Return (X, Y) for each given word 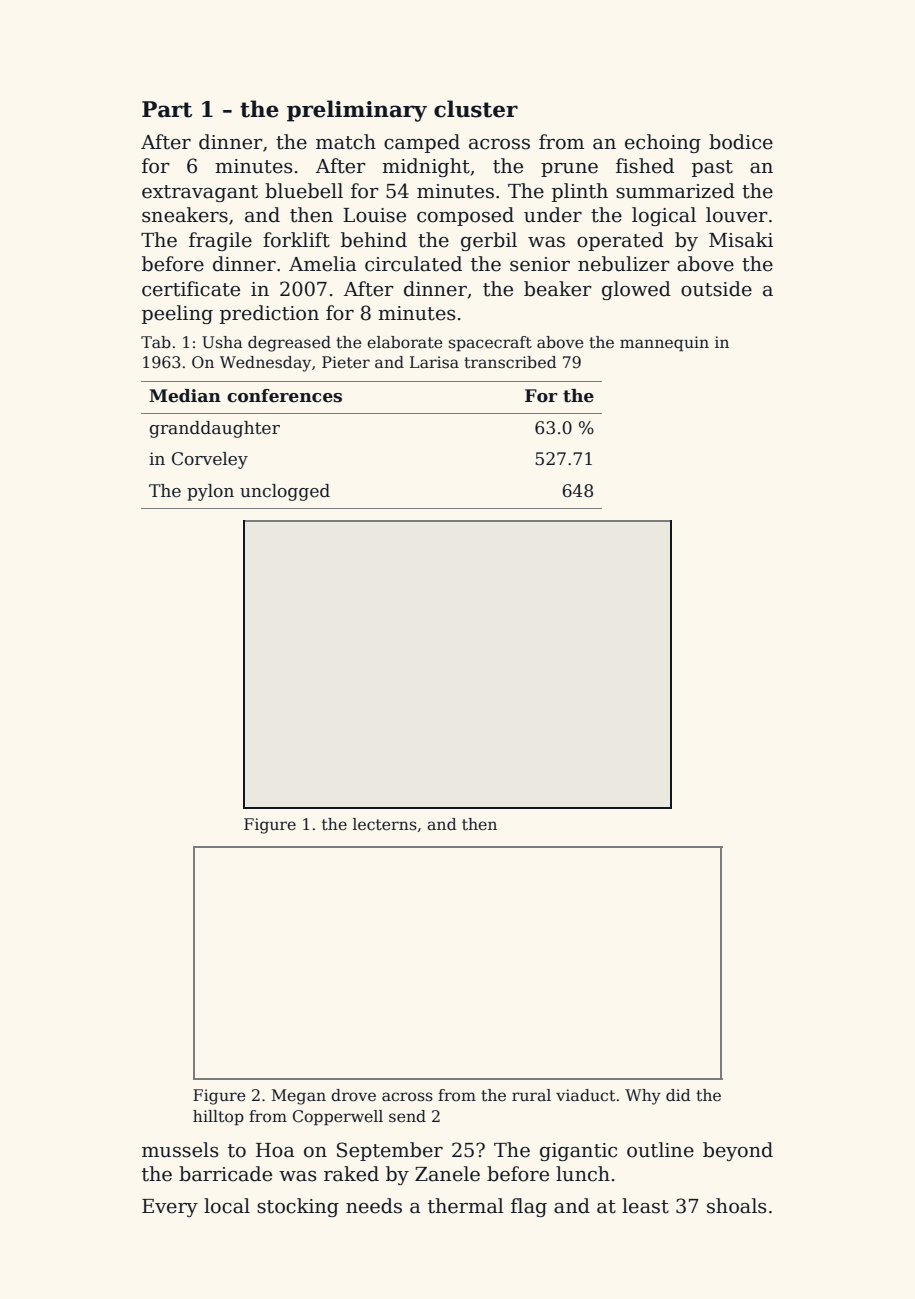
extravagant (200, 193)
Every (170, 1208)
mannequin (664, 343)
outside (716, 289)
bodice (741, 142)
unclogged (285, 492)
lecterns (385, 824)
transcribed (510, 362)
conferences (284, 396)
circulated (413, 264)
